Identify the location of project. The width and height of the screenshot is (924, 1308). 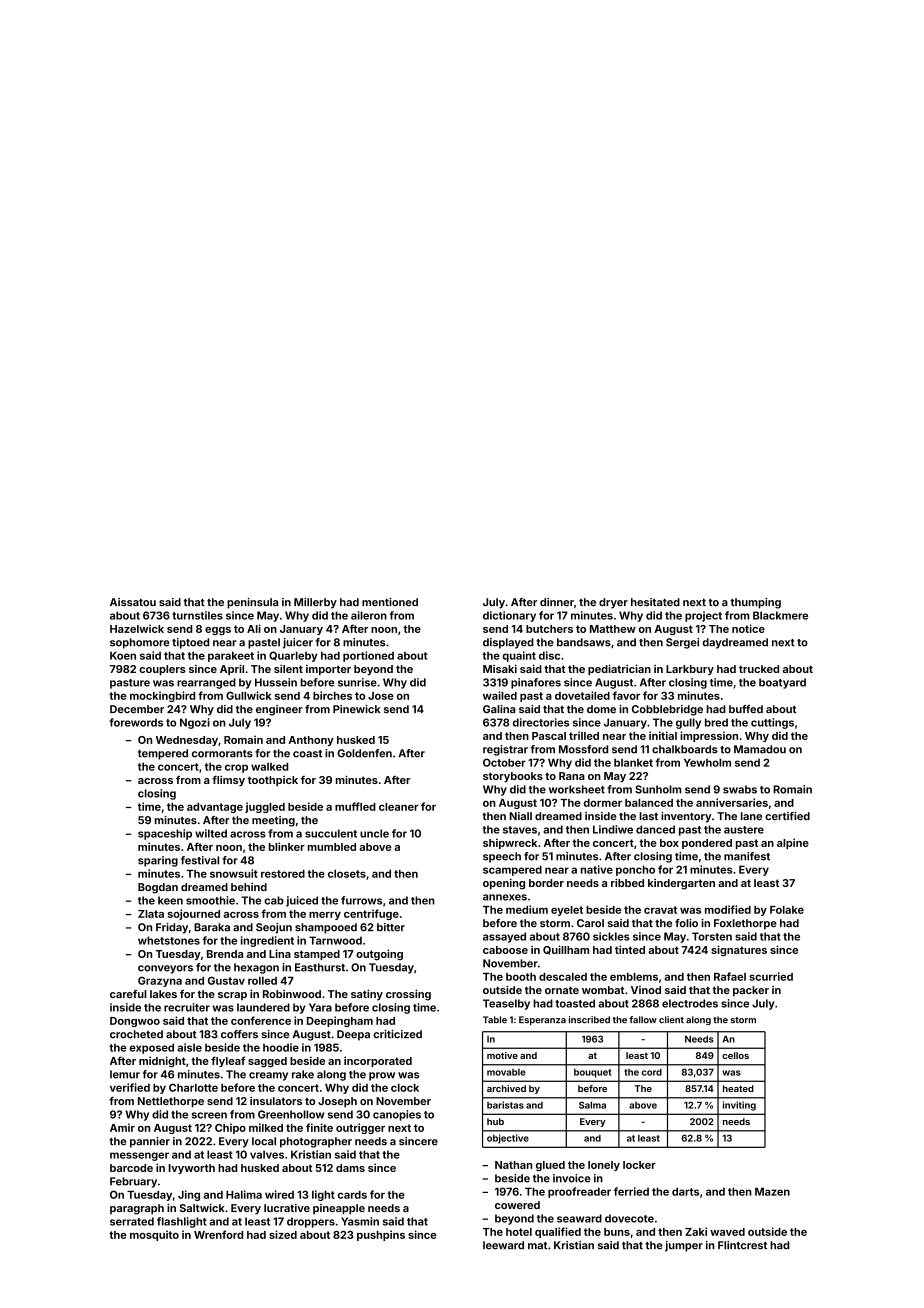
(703, 616).
